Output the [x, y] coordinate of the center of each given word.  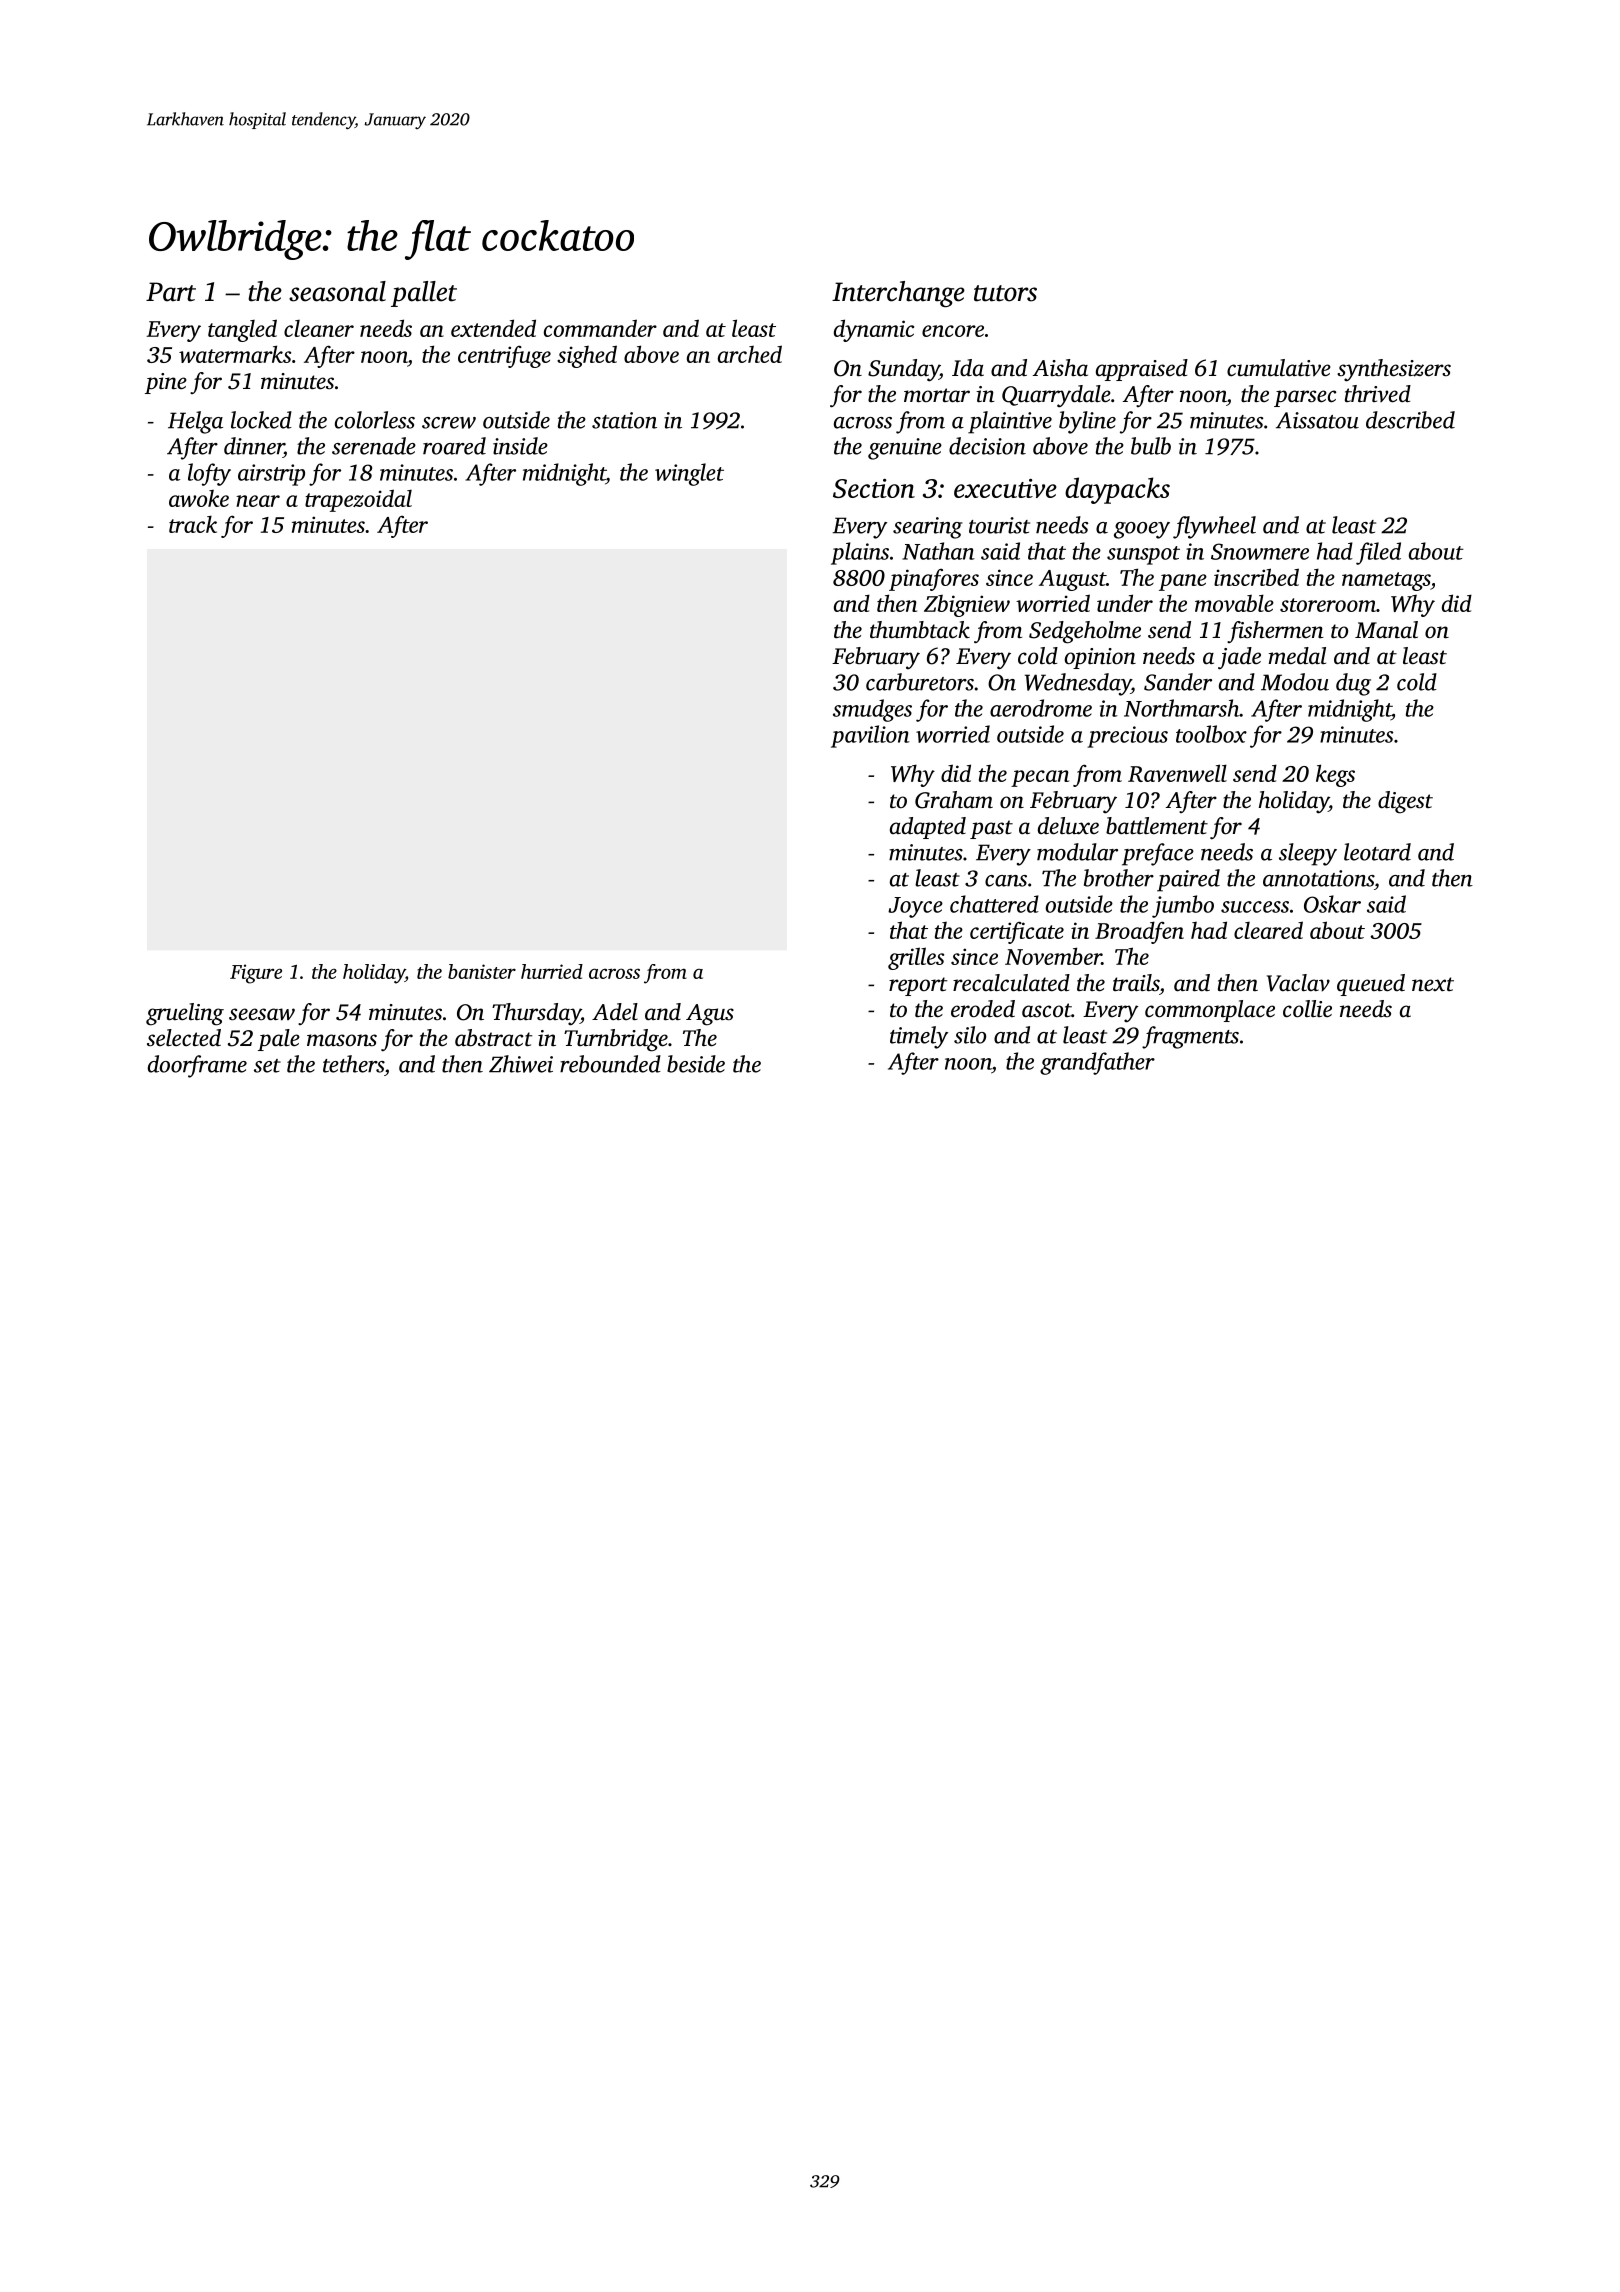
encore [953, 331]
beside [696, 1064]
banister [482, 971]
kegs [1335, 775]
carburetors [920, 682]
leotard [1377, 852]
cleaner [319, 328]
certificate [1017, 932]
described [1410, 420]
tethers [353, 1064]
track [193, 524]
